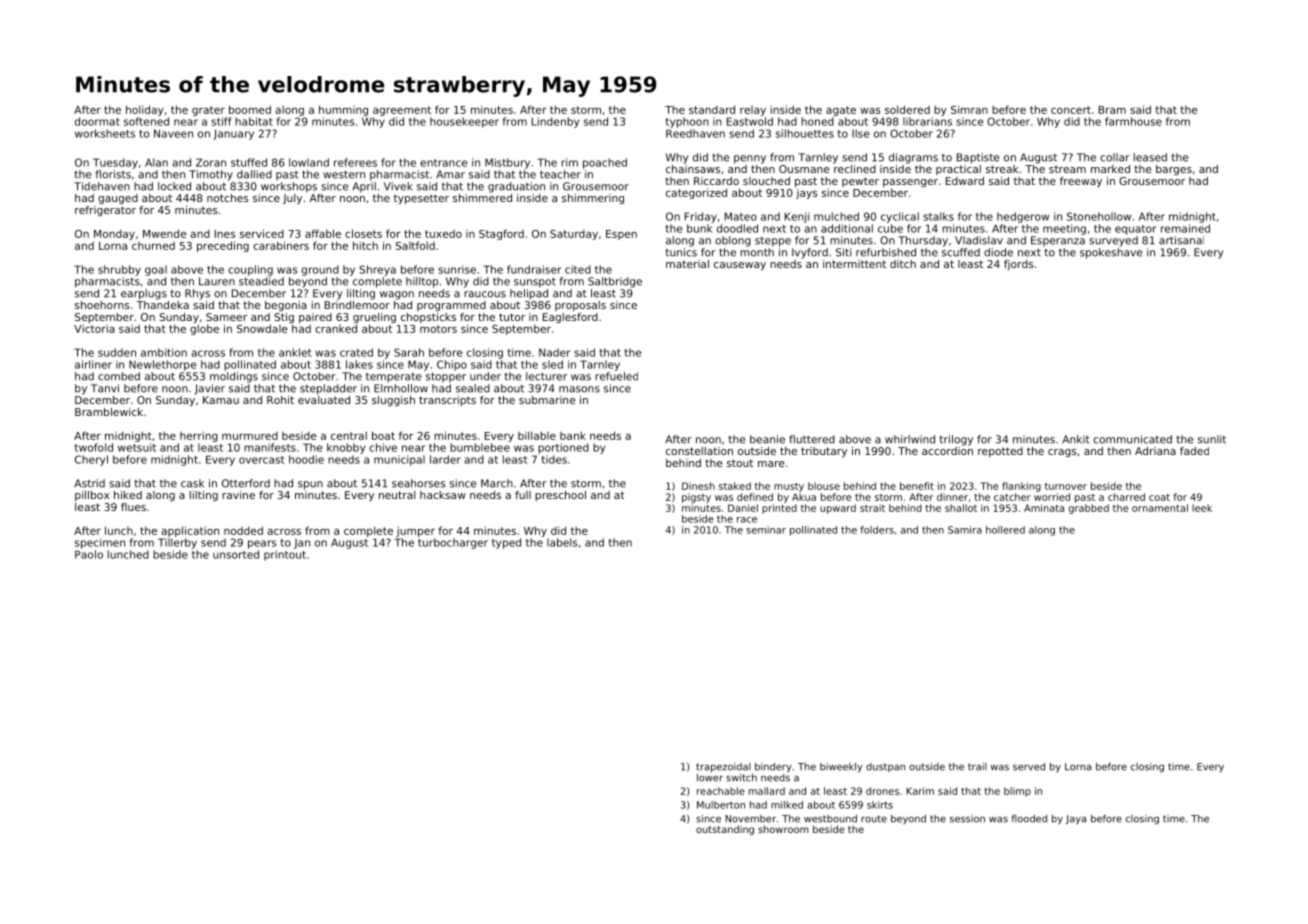  I want to click on shrubby, so click(119, 270).
